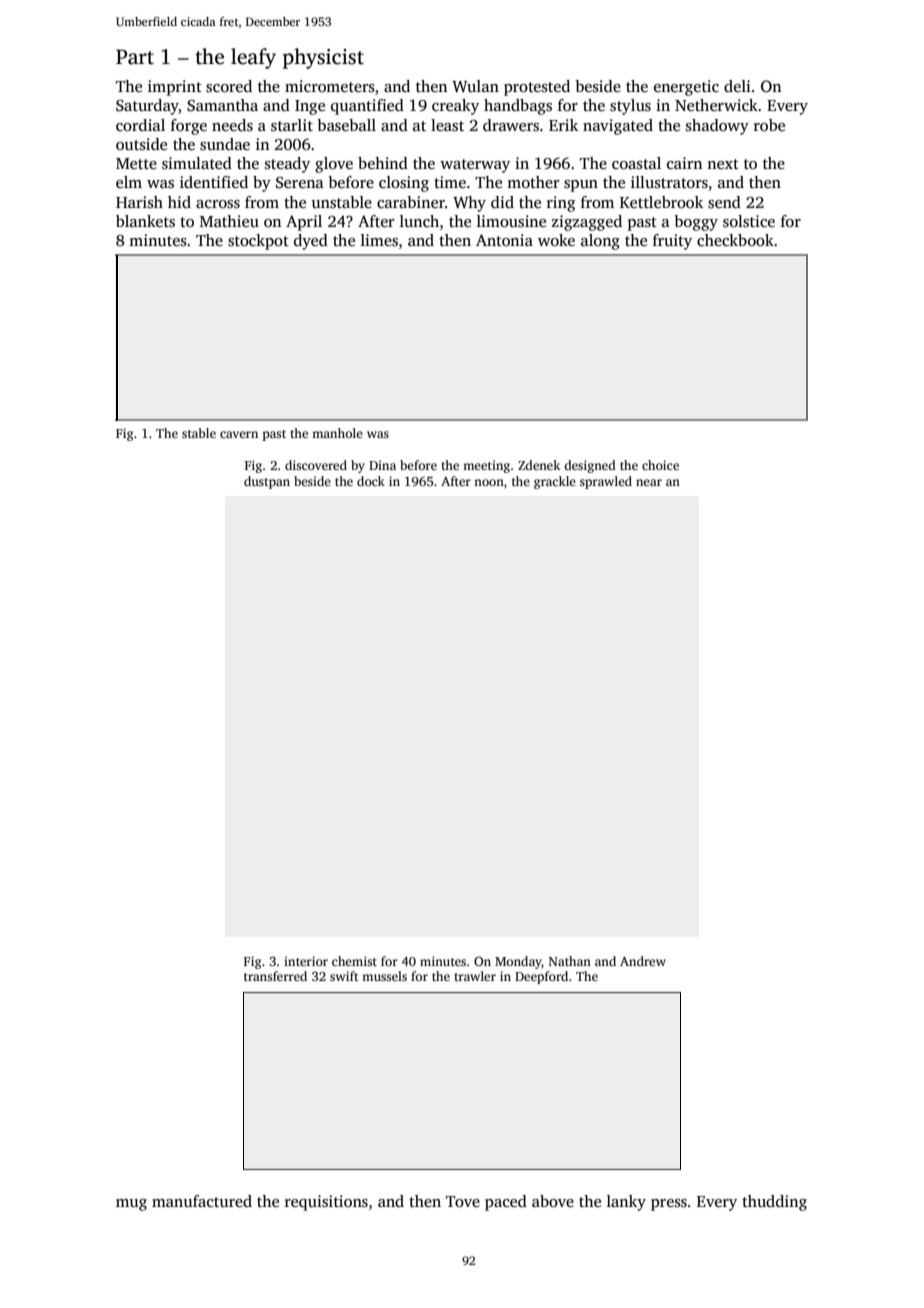  Describe the element at coordinates (486, 466) in the screenshot. I see `meeting` at that location.
